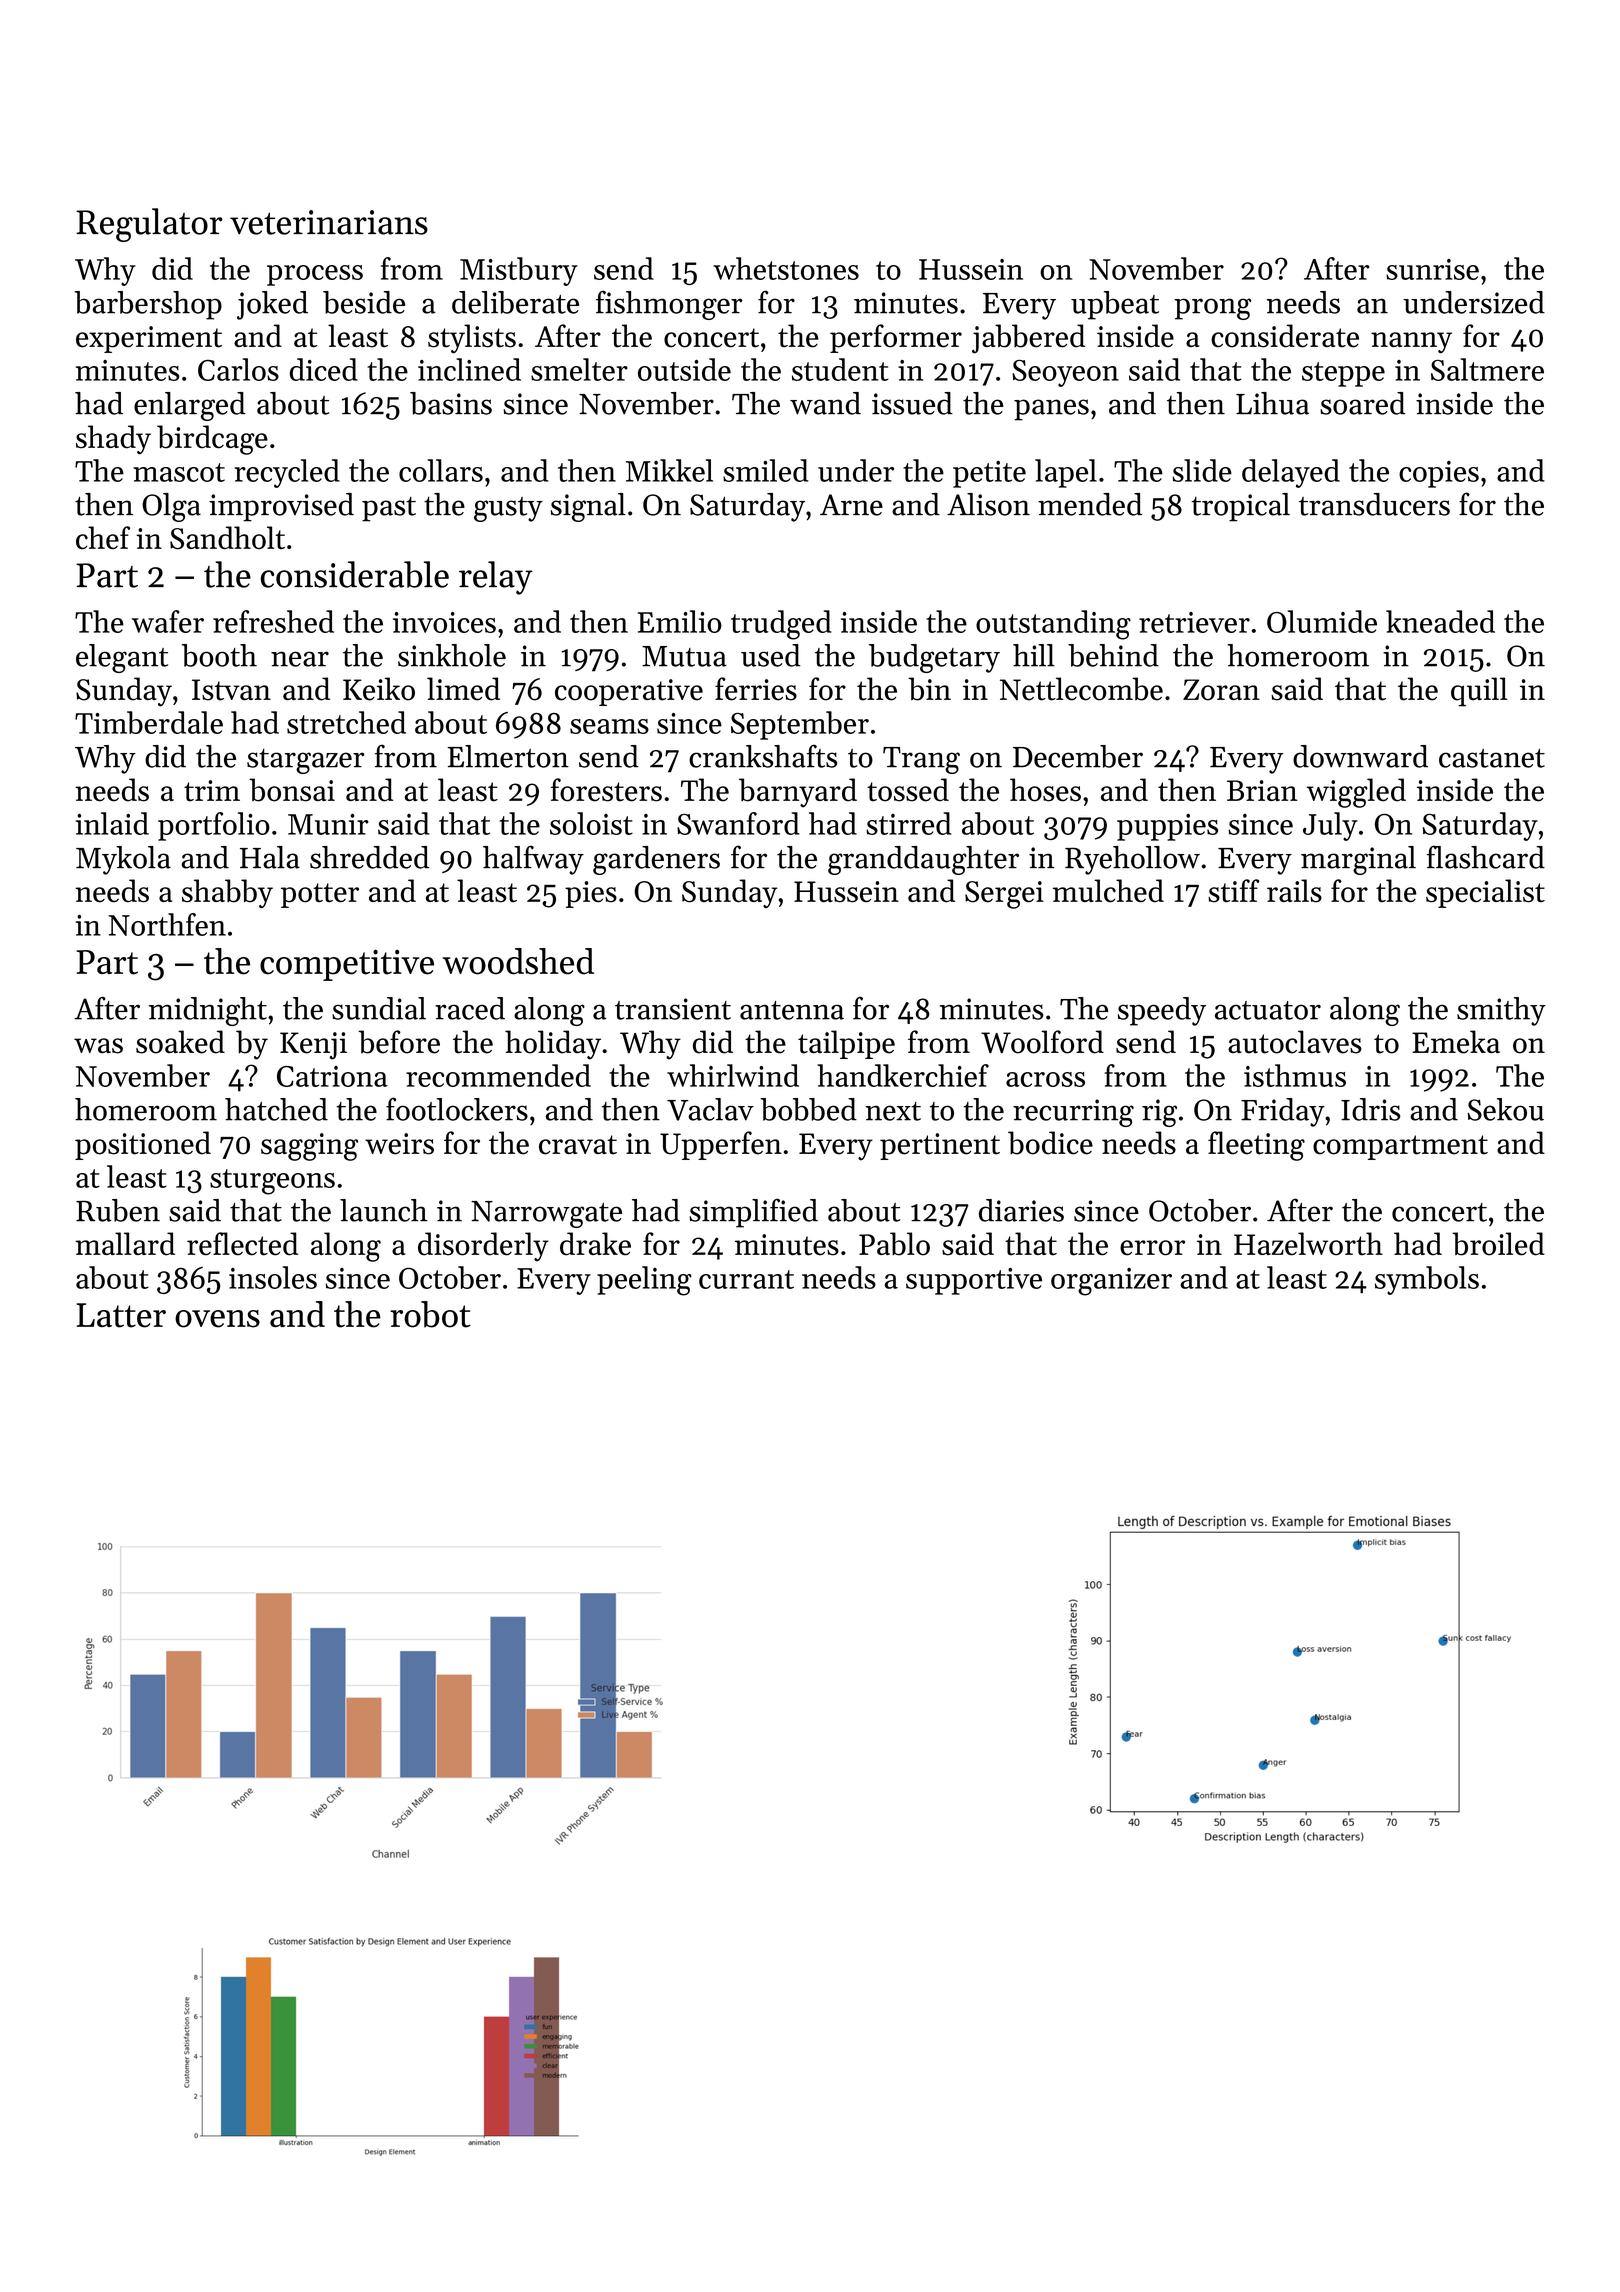  I want to click on insoles, so click(273, 1277).
